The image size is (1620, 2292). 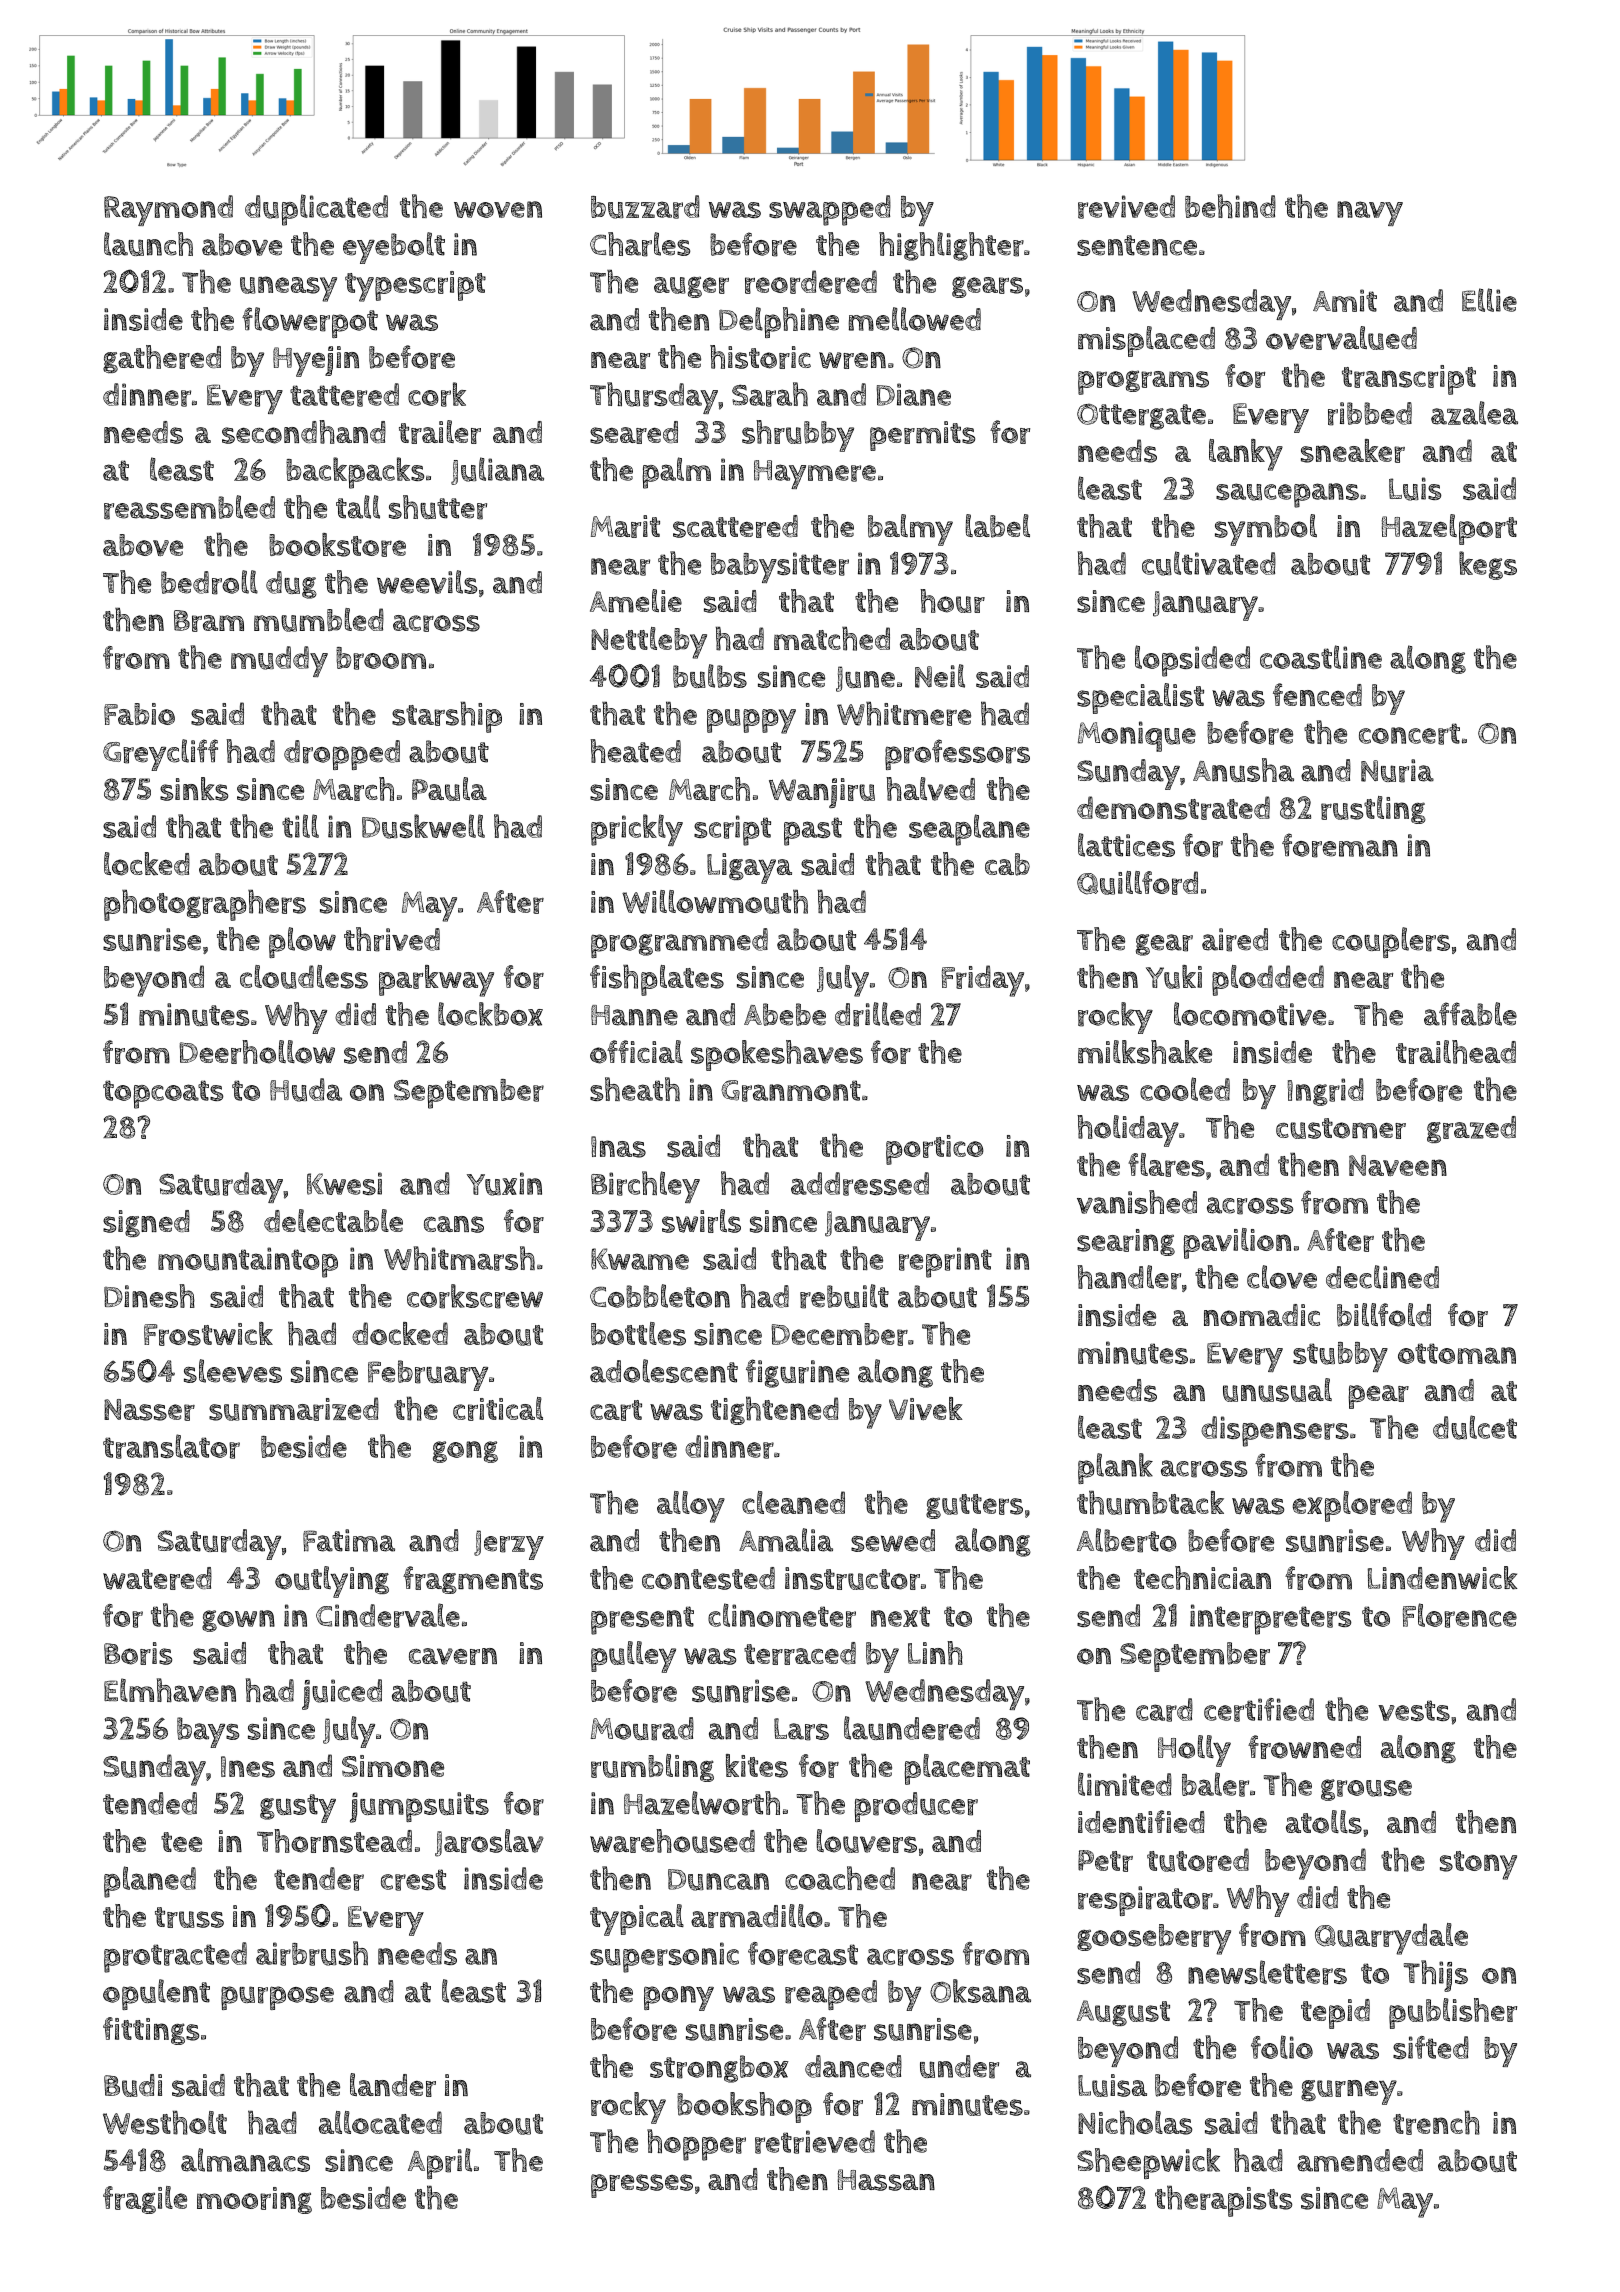 What do you see at coordinates (245, 2160) in the screenshot?
I see `almanacs` at bounding box center [245, 2160].
